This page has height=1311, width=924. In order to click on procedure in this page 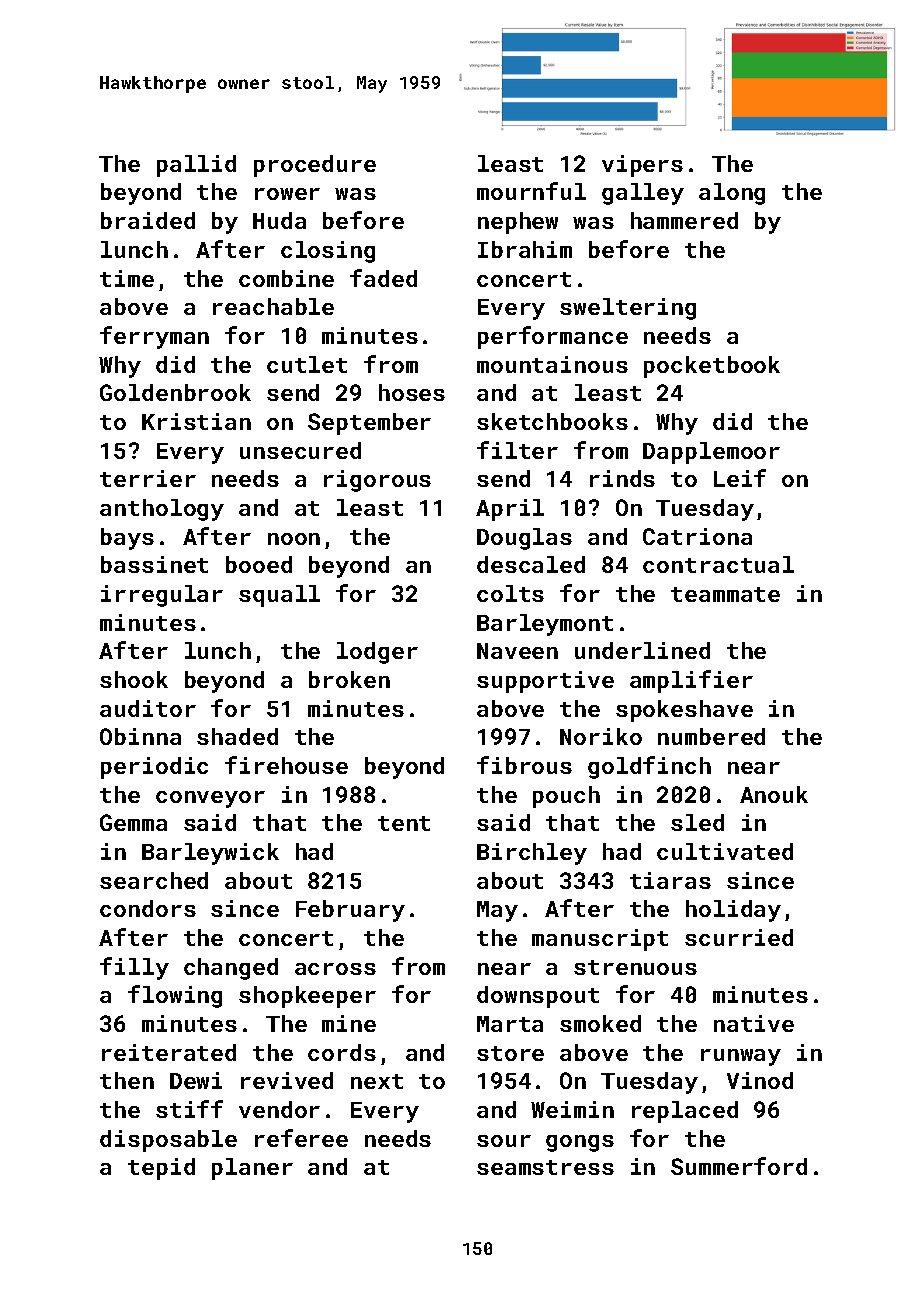, I will do `click(315, 166)`.
